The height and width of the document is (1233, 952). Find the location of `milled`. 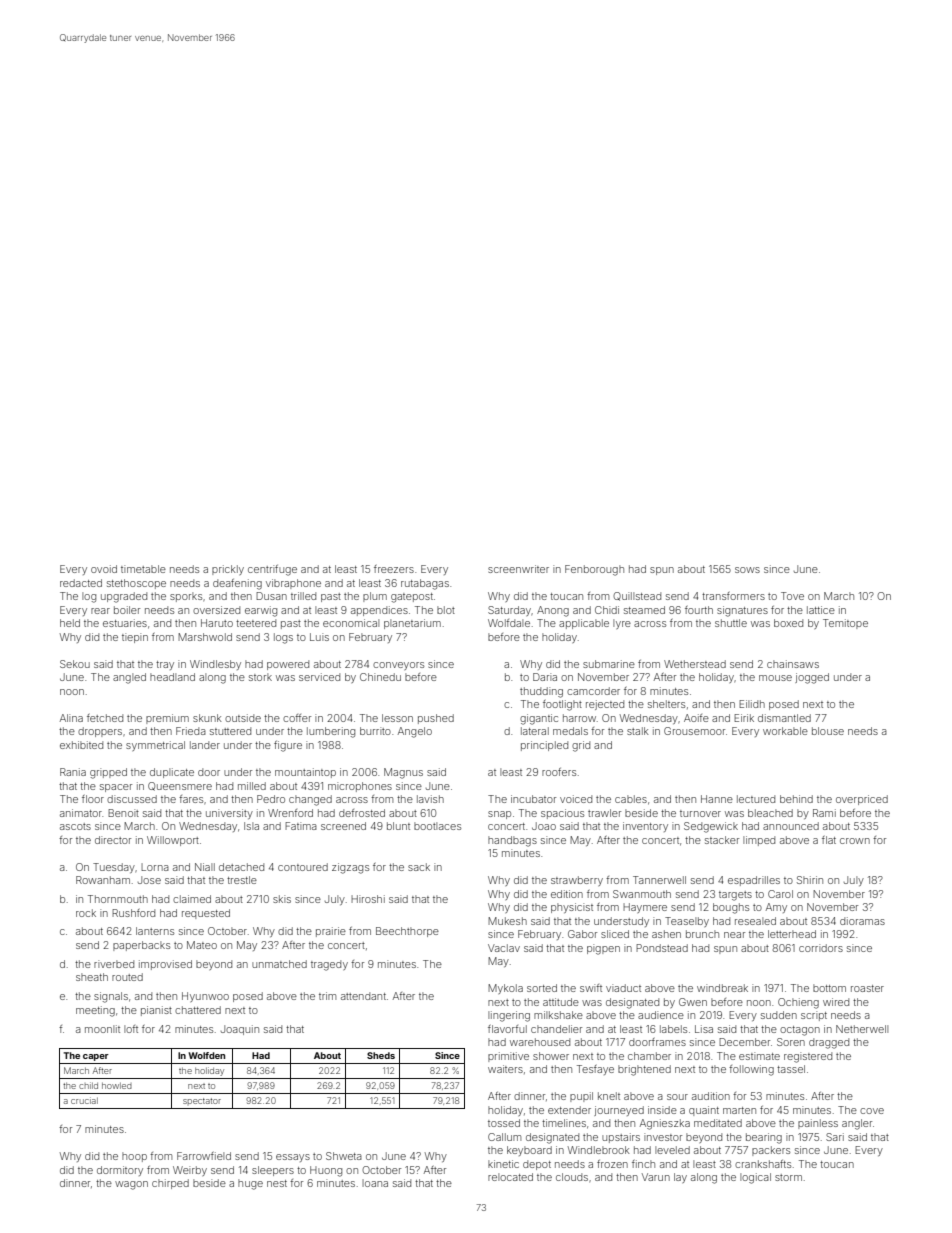

milled is located at coordinates (252, 786).
